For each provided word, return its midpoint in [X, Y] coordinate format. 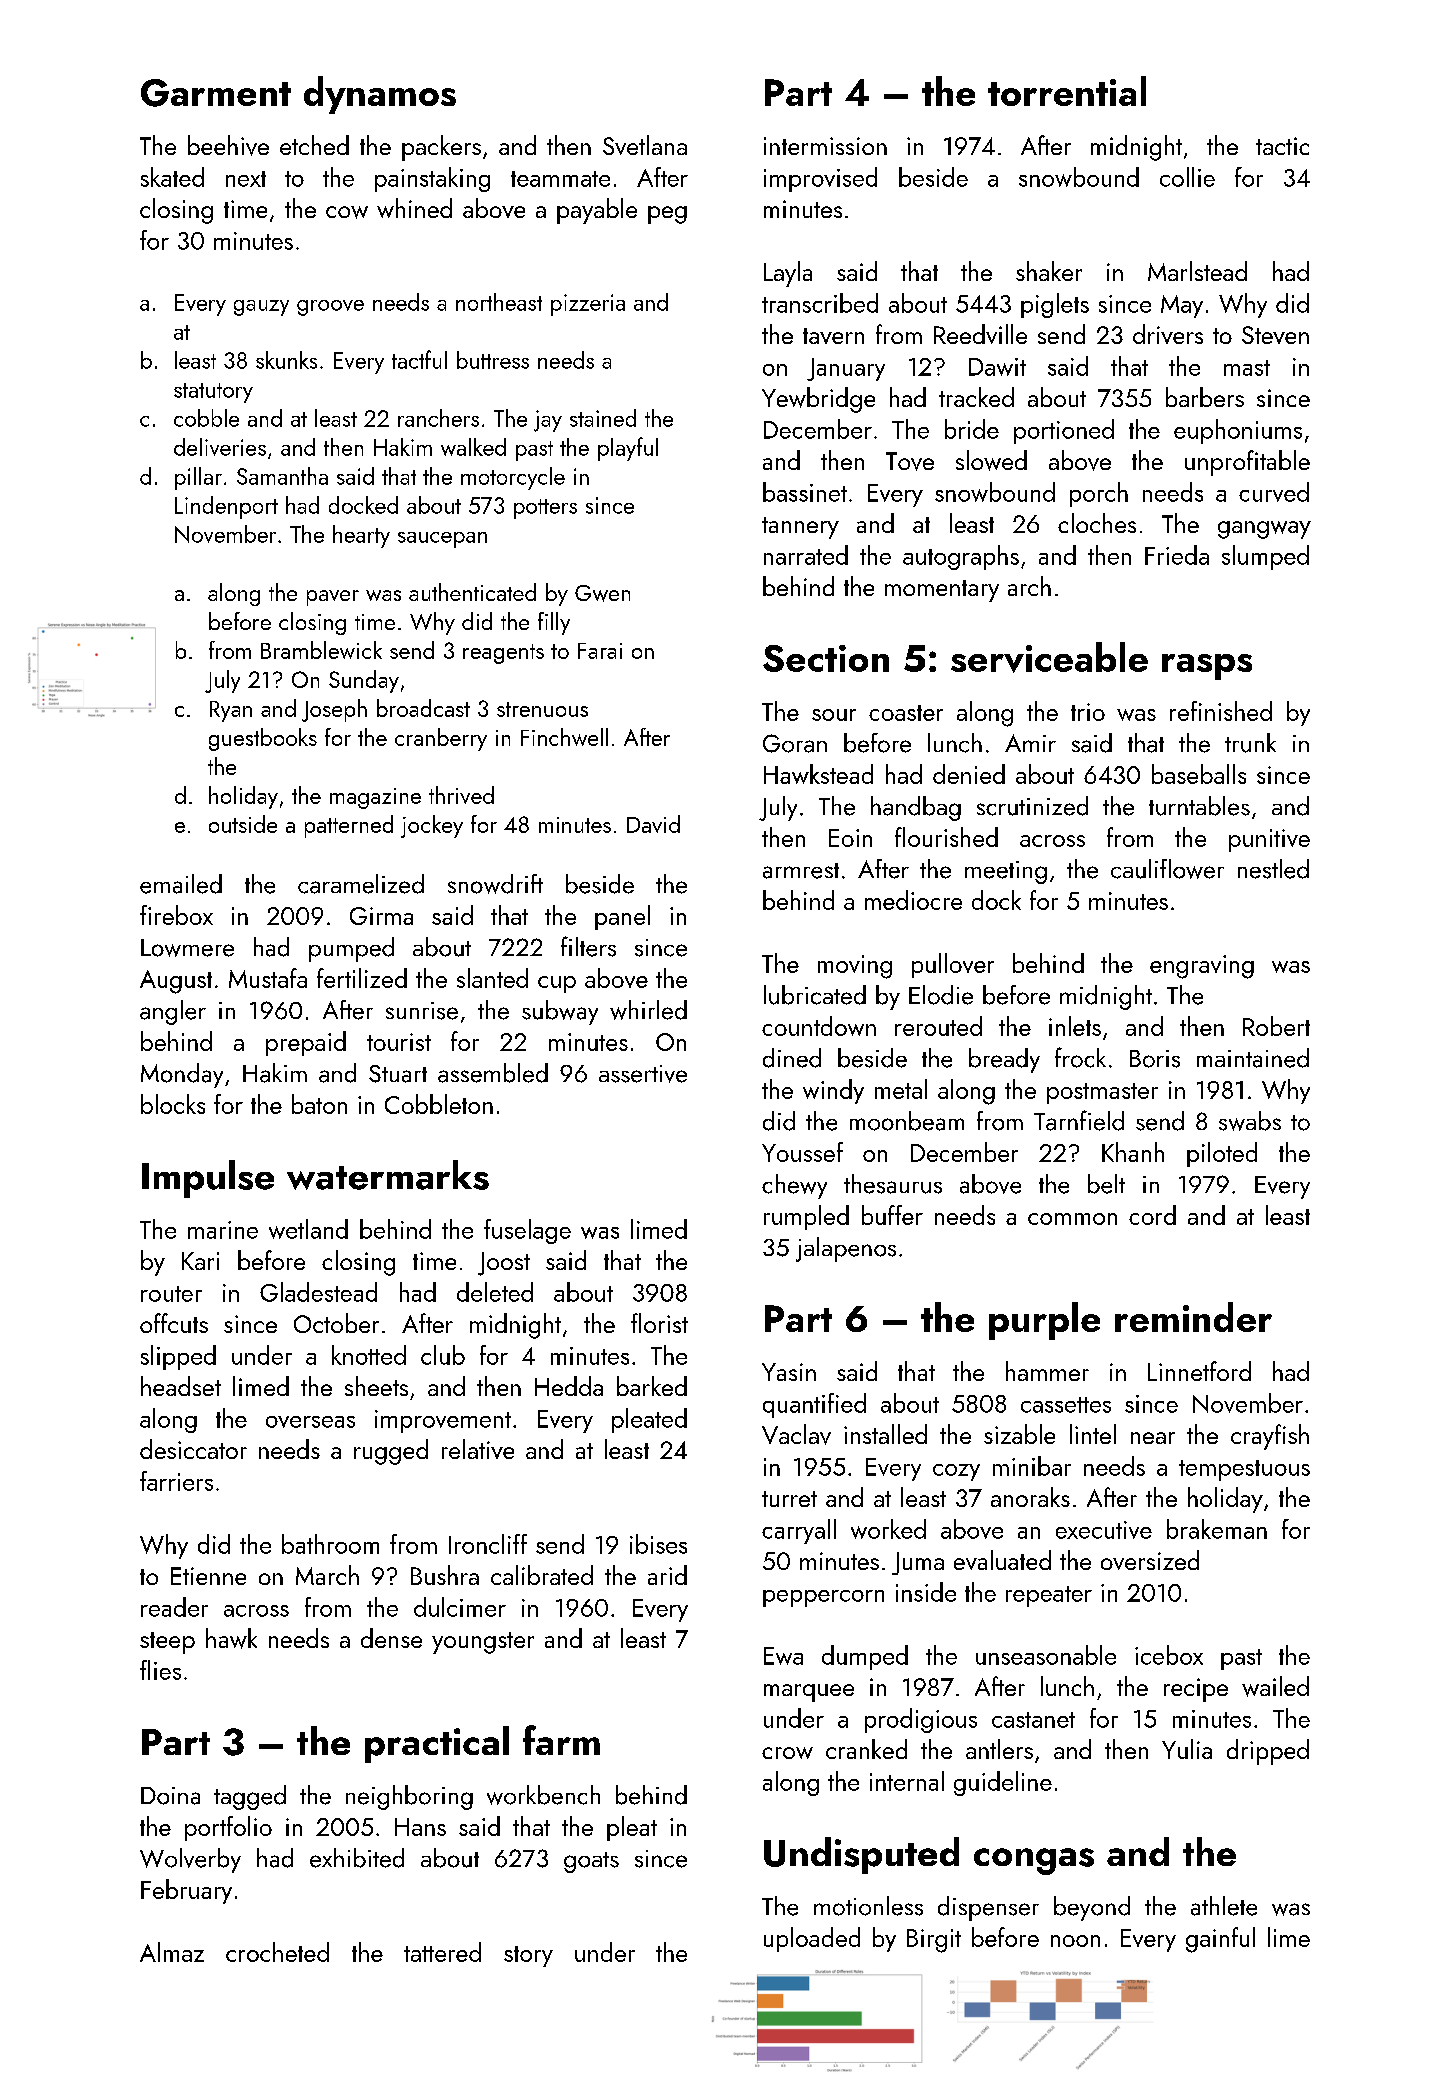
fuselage [527, 1231]
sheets [376, 1386]
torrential [1067, 91]
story [528, 1956]
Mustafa [268, 978]
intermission [825, 146]
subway [560, 1012]
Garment [216, 93]
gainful [1220, 1940]
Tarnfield [1079, 1120]
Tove [910, 461]
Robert [1276, 1026]
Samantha [282, 476]
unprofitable [1247, 463]
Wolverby [190, 1860]
